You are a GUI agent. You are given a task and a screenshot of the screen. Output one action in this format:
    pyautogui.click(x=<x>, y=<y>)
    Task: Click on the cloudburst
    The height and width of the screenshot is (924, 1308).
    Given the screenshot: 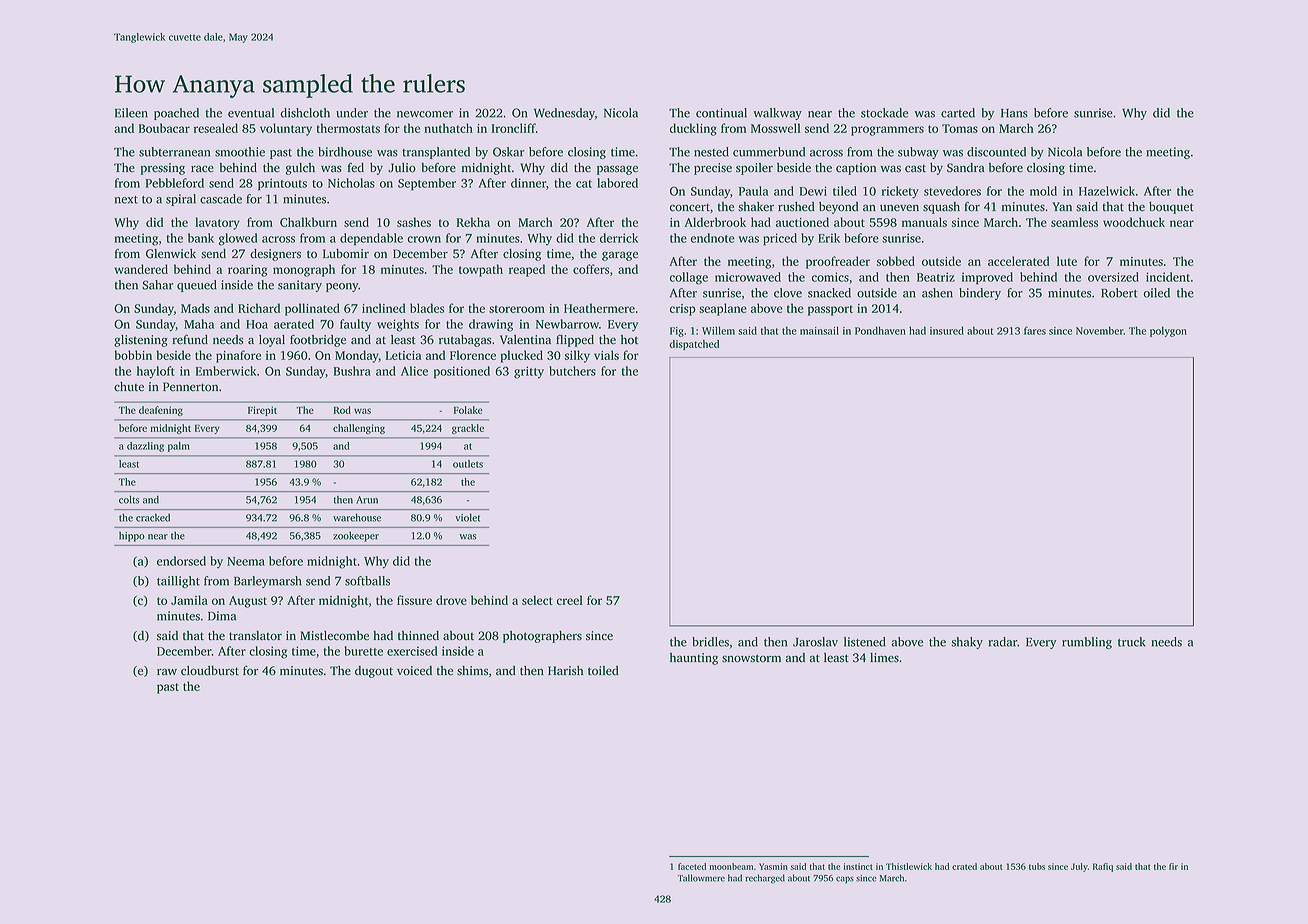 What is the action you would take?
    pyautogui.click(x=210, y=671)
